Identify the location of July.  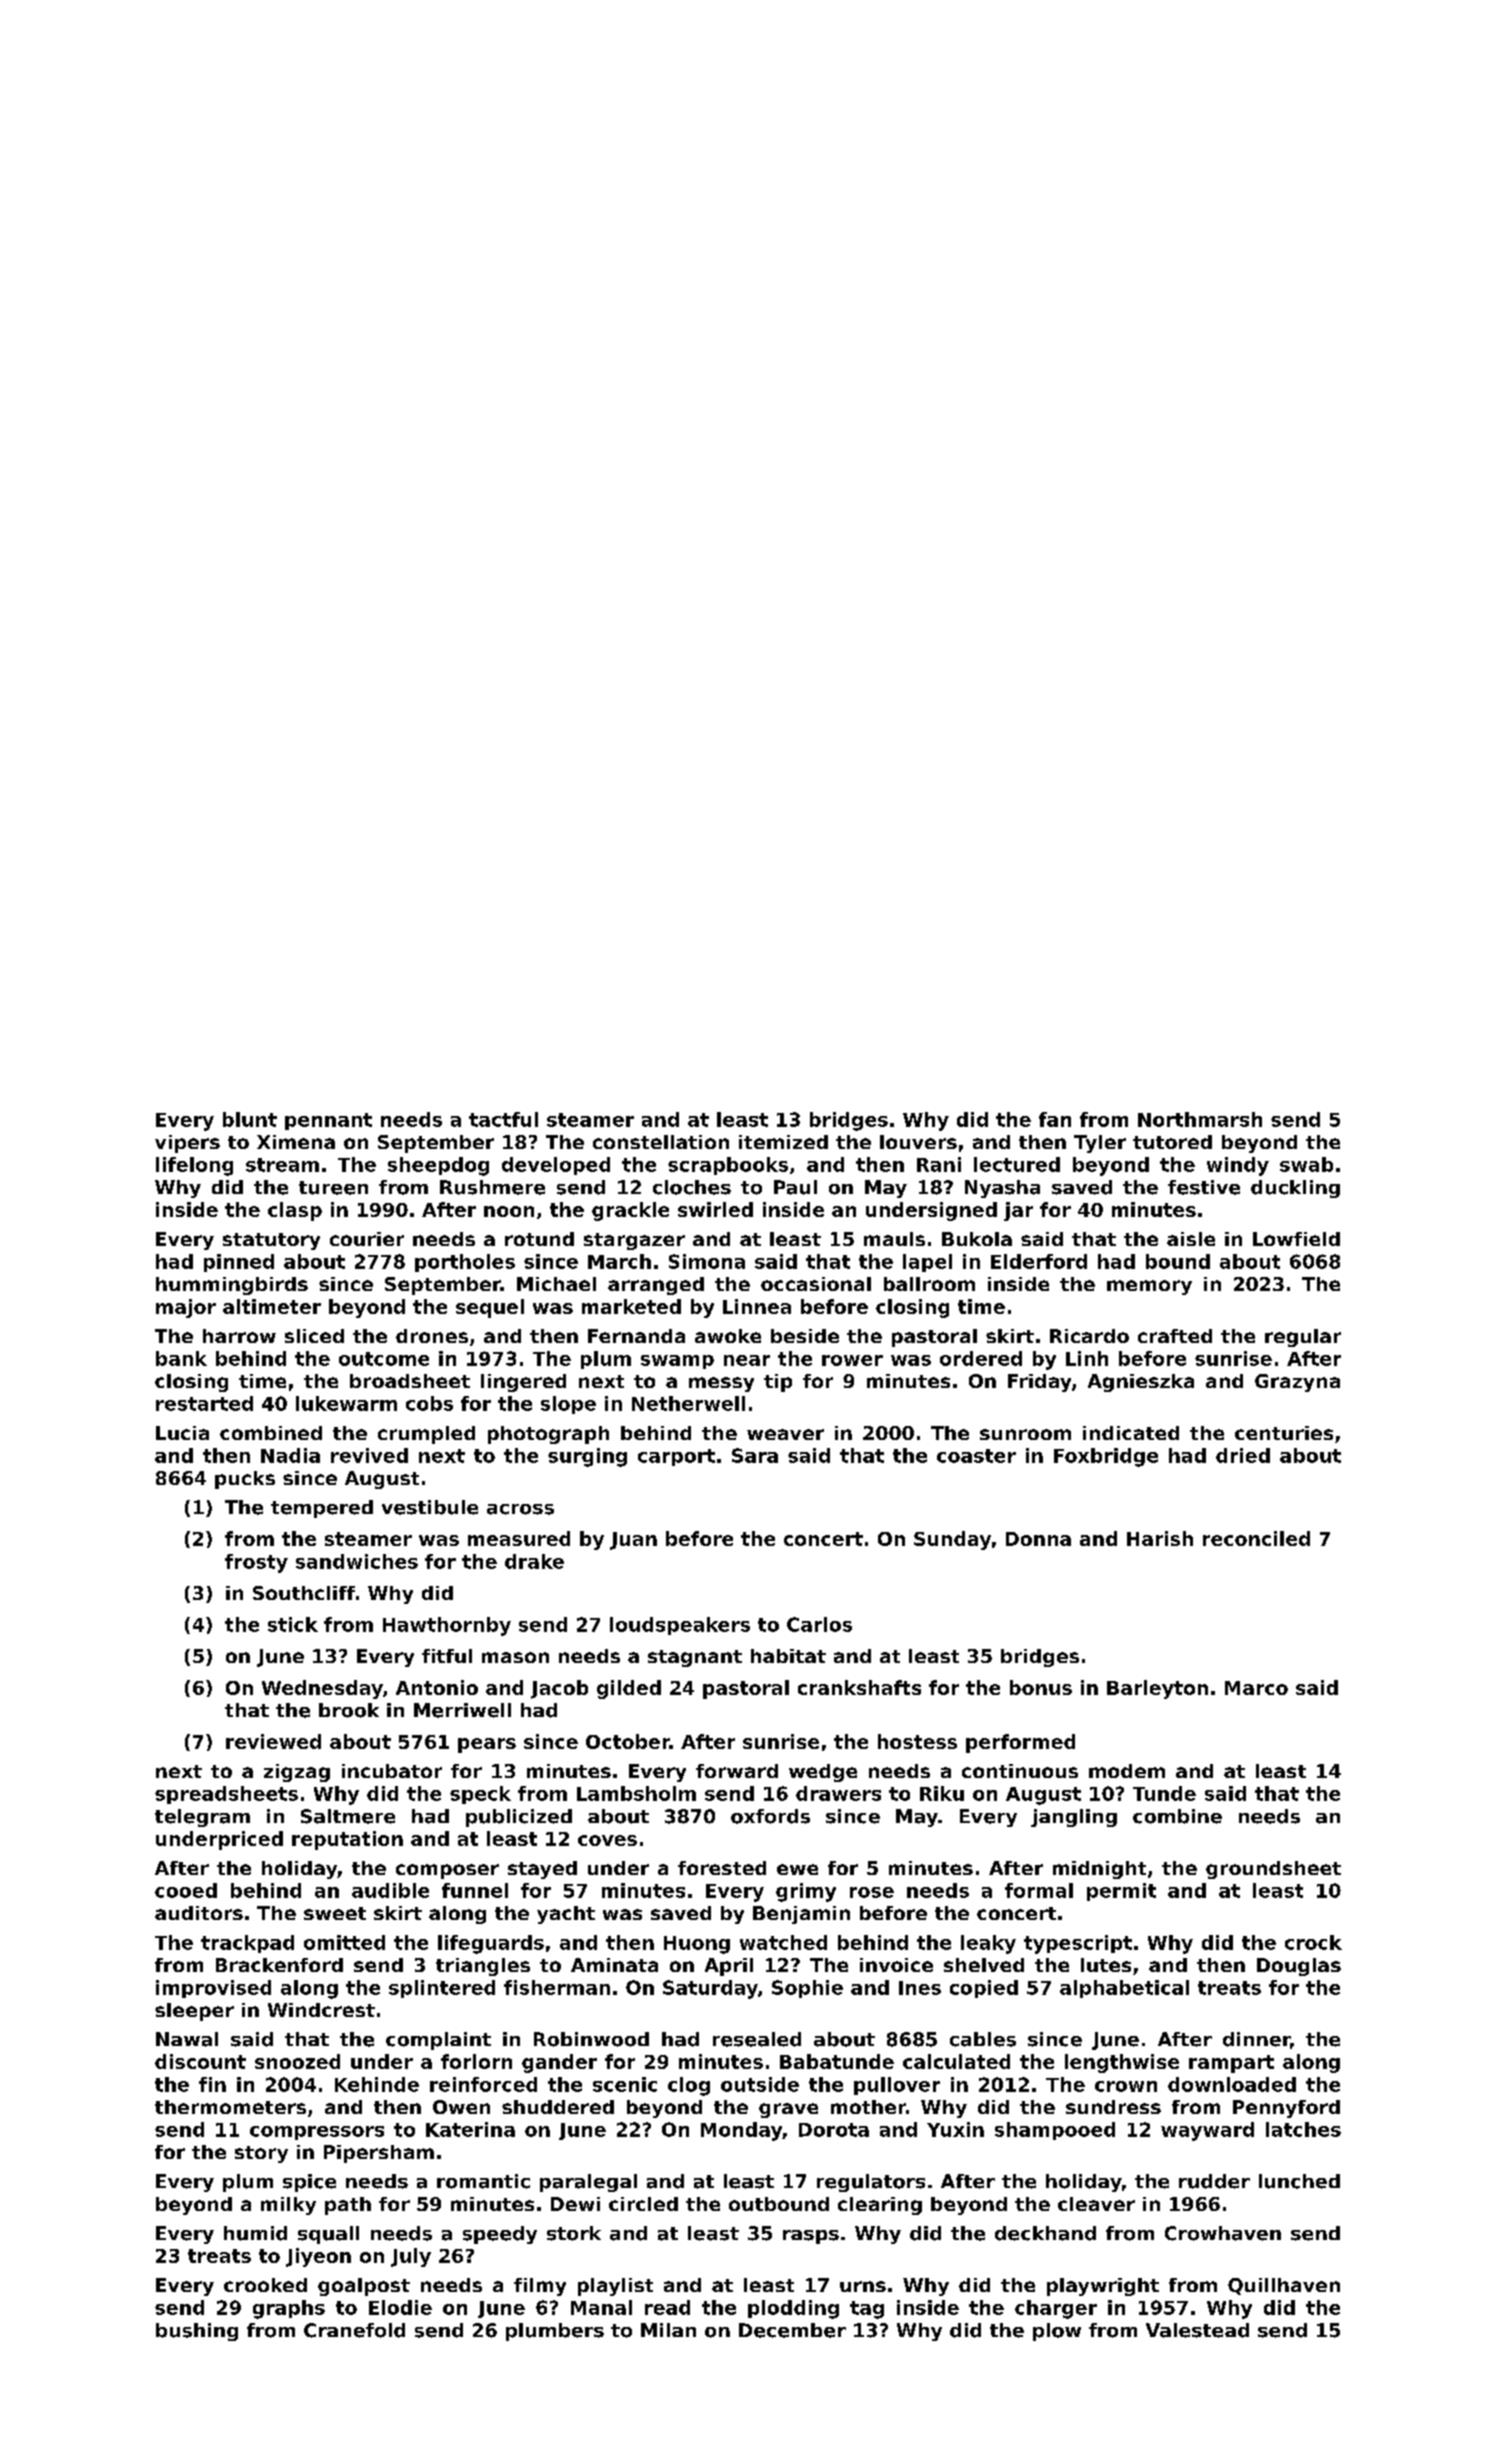
(411, 2257).
